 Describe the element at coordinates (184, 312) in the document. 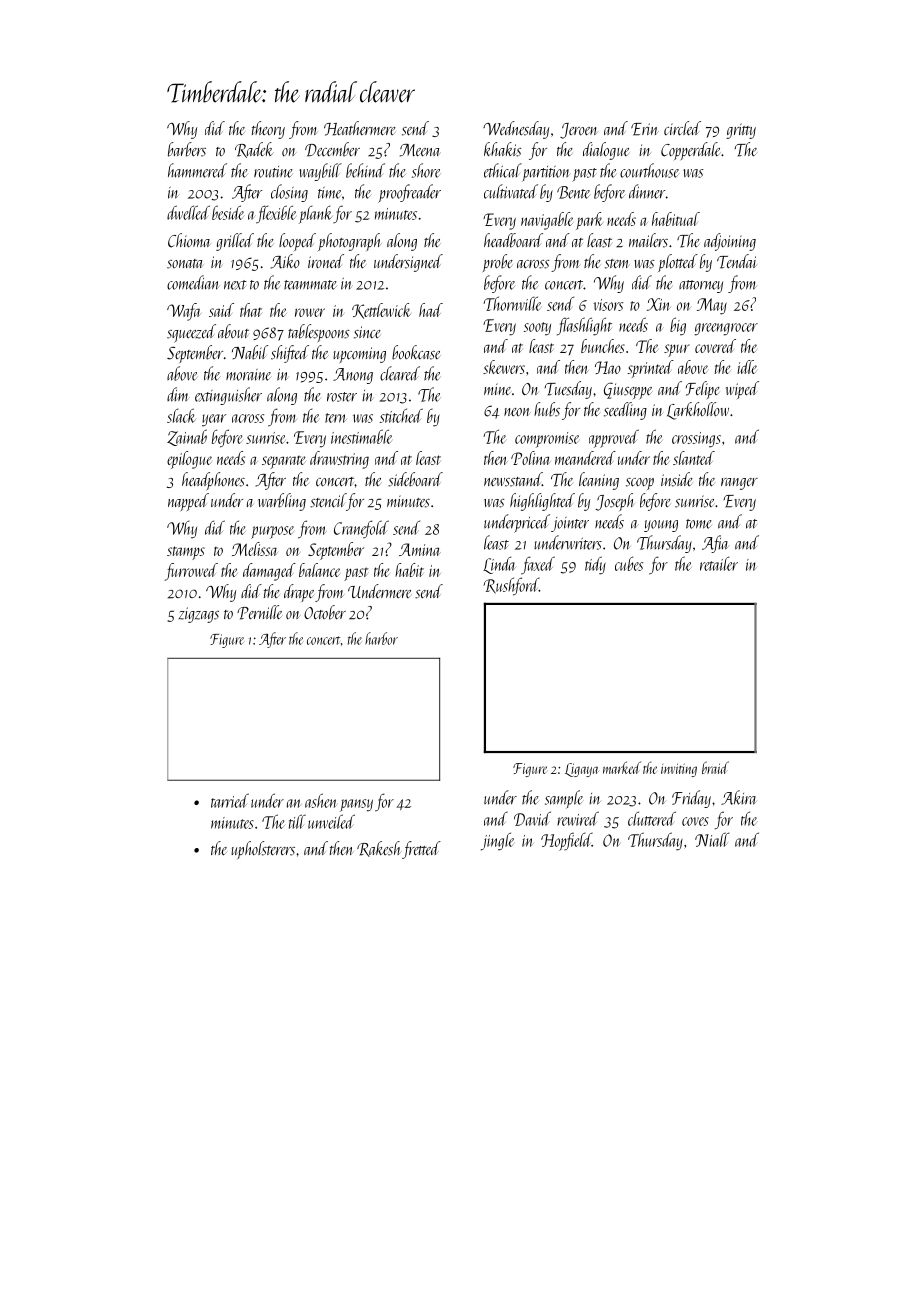

I see `Wafa` at that location.
